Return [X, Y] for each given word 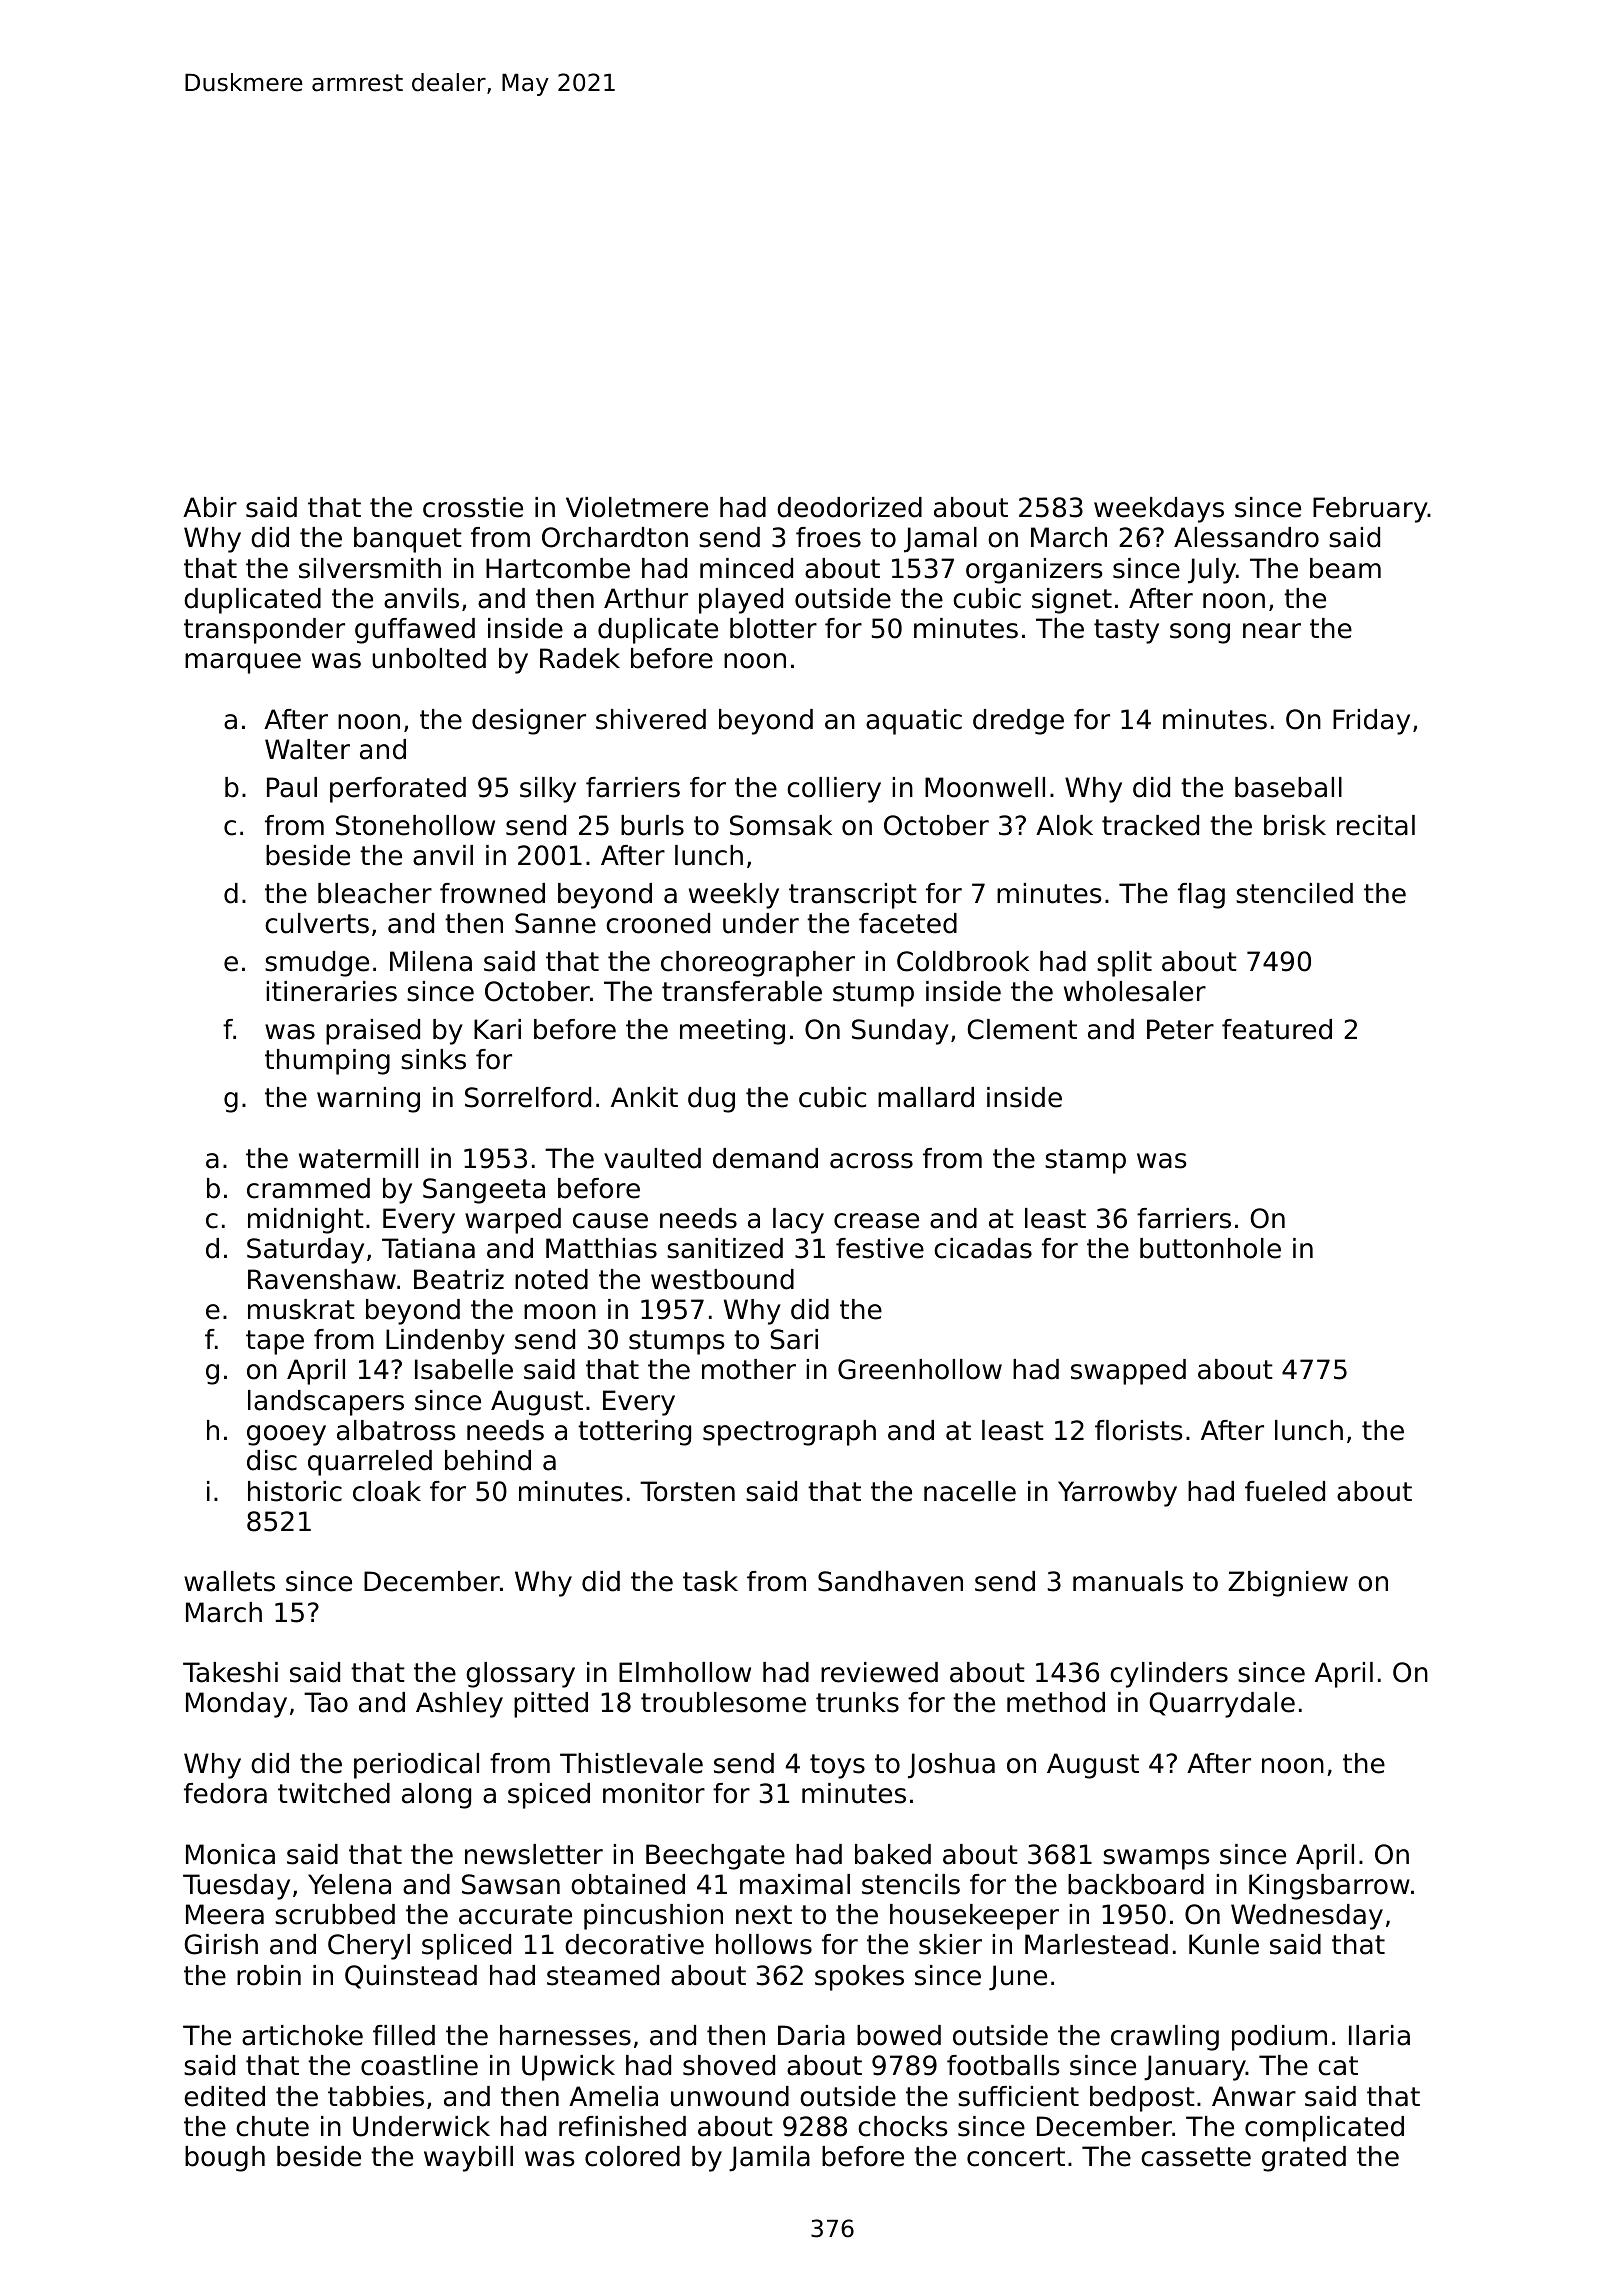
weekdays [1159, 510]
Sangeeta [484, 1191]
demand [765, 1158]
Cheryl [369, 1947]
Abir [210, 507]
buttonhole [1210, 1248]
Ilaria [1379, 2035]
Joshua [951, 1766]
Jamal [940, 540]
